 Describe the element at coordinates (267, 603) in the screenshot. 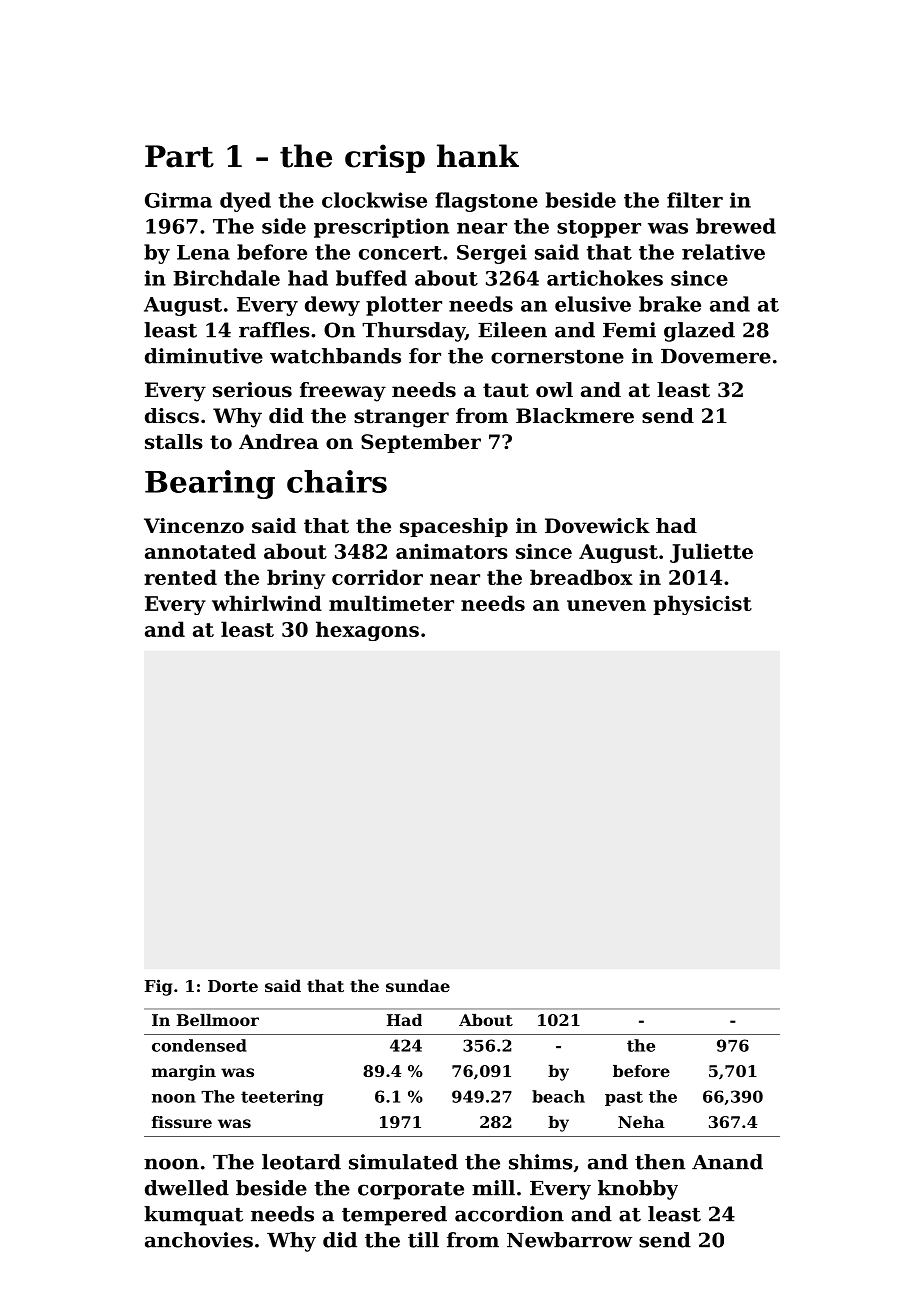

I see `whirlwind` at that location.
